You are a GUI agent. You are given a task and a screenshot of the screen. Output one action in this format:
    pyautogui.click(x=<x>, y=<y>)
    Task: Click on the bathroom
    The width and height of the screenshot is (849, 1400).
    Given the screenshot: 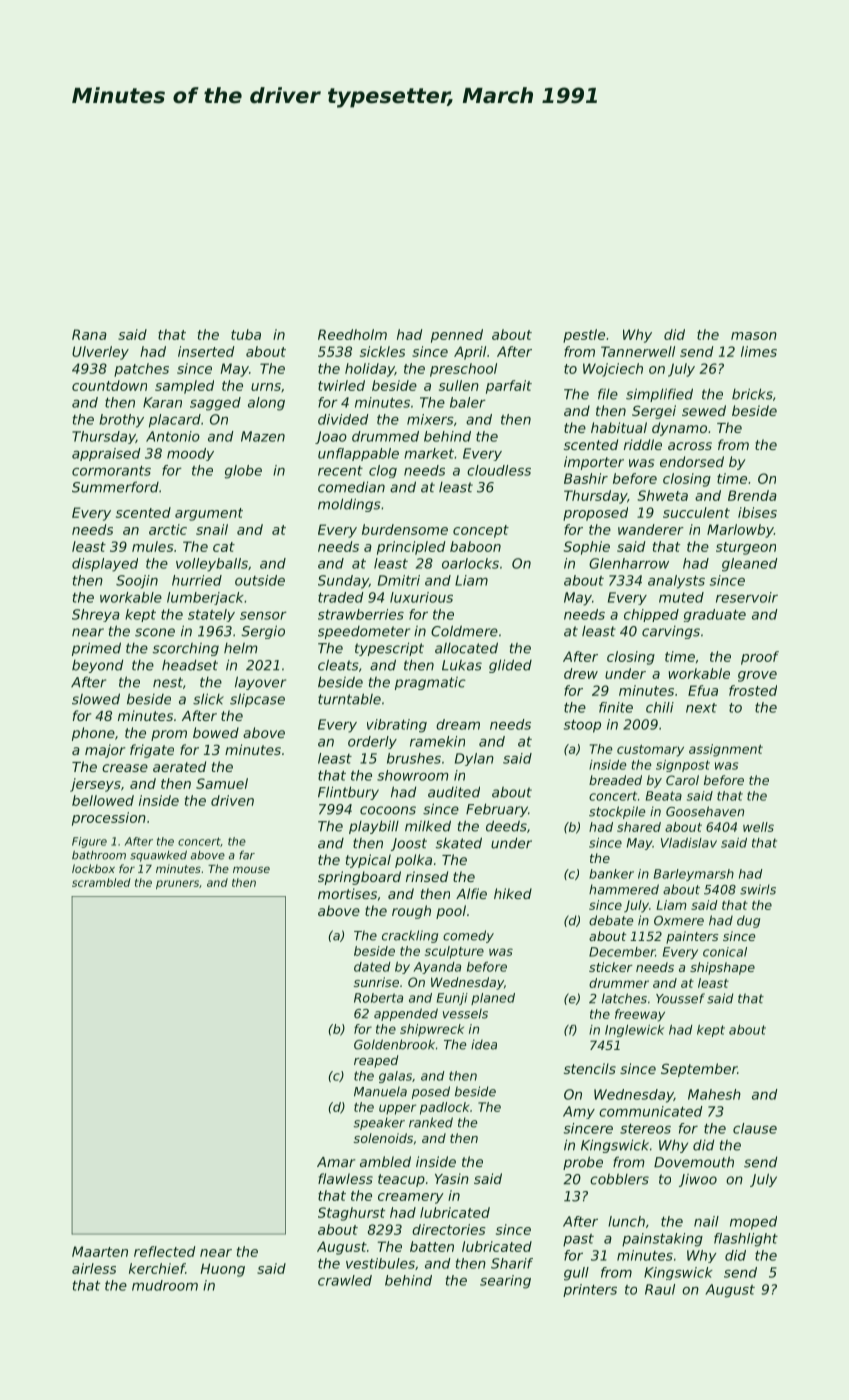 What is the action you would take?
    pyautogui.click(x=99, y=855)
